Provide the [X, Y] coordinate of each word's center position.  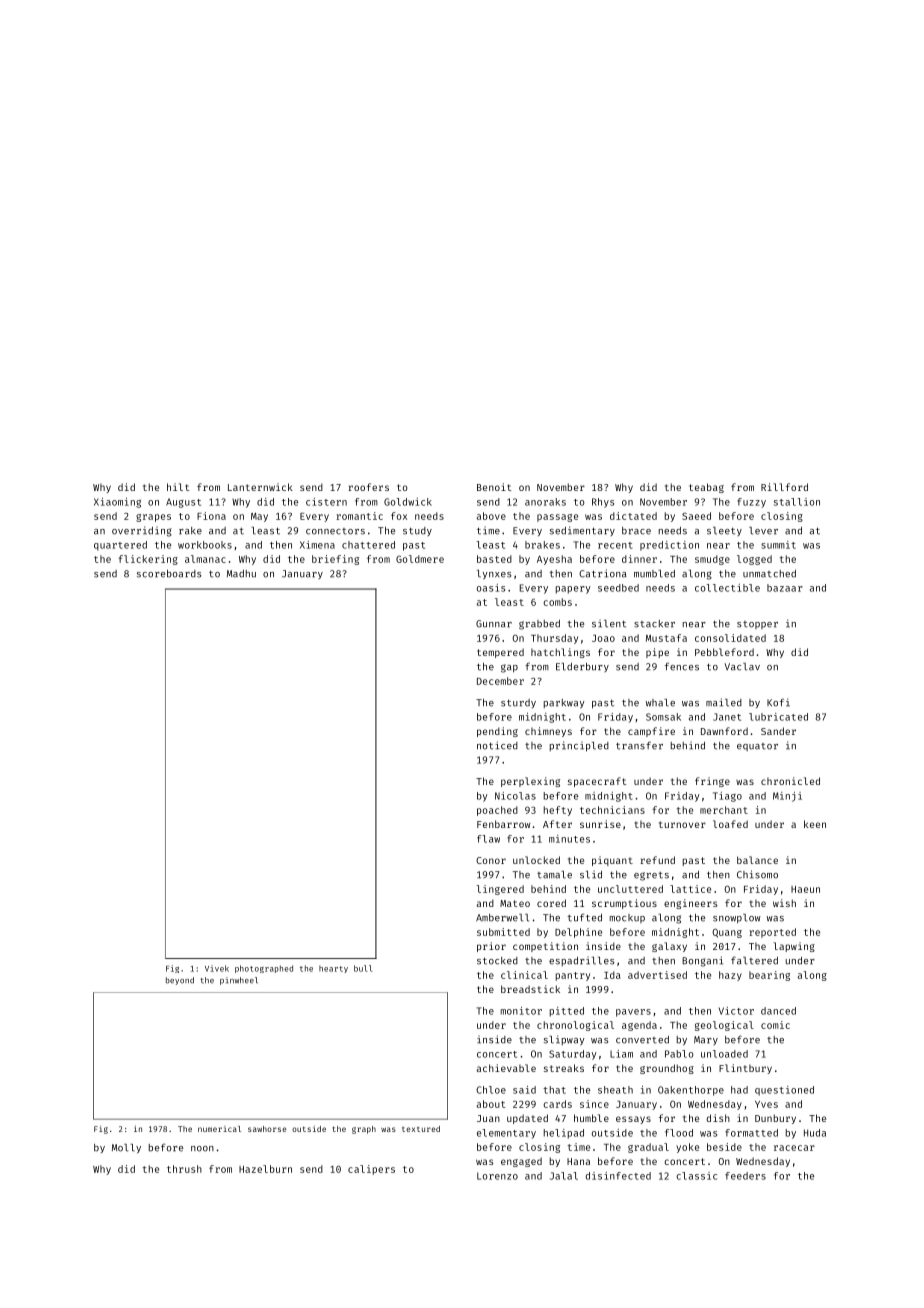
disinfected [618, 1176]
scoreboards [169, 574]
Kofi [778, 702]
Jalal [564, 1176]
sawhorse [267, 1129]
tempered [500, 653]
